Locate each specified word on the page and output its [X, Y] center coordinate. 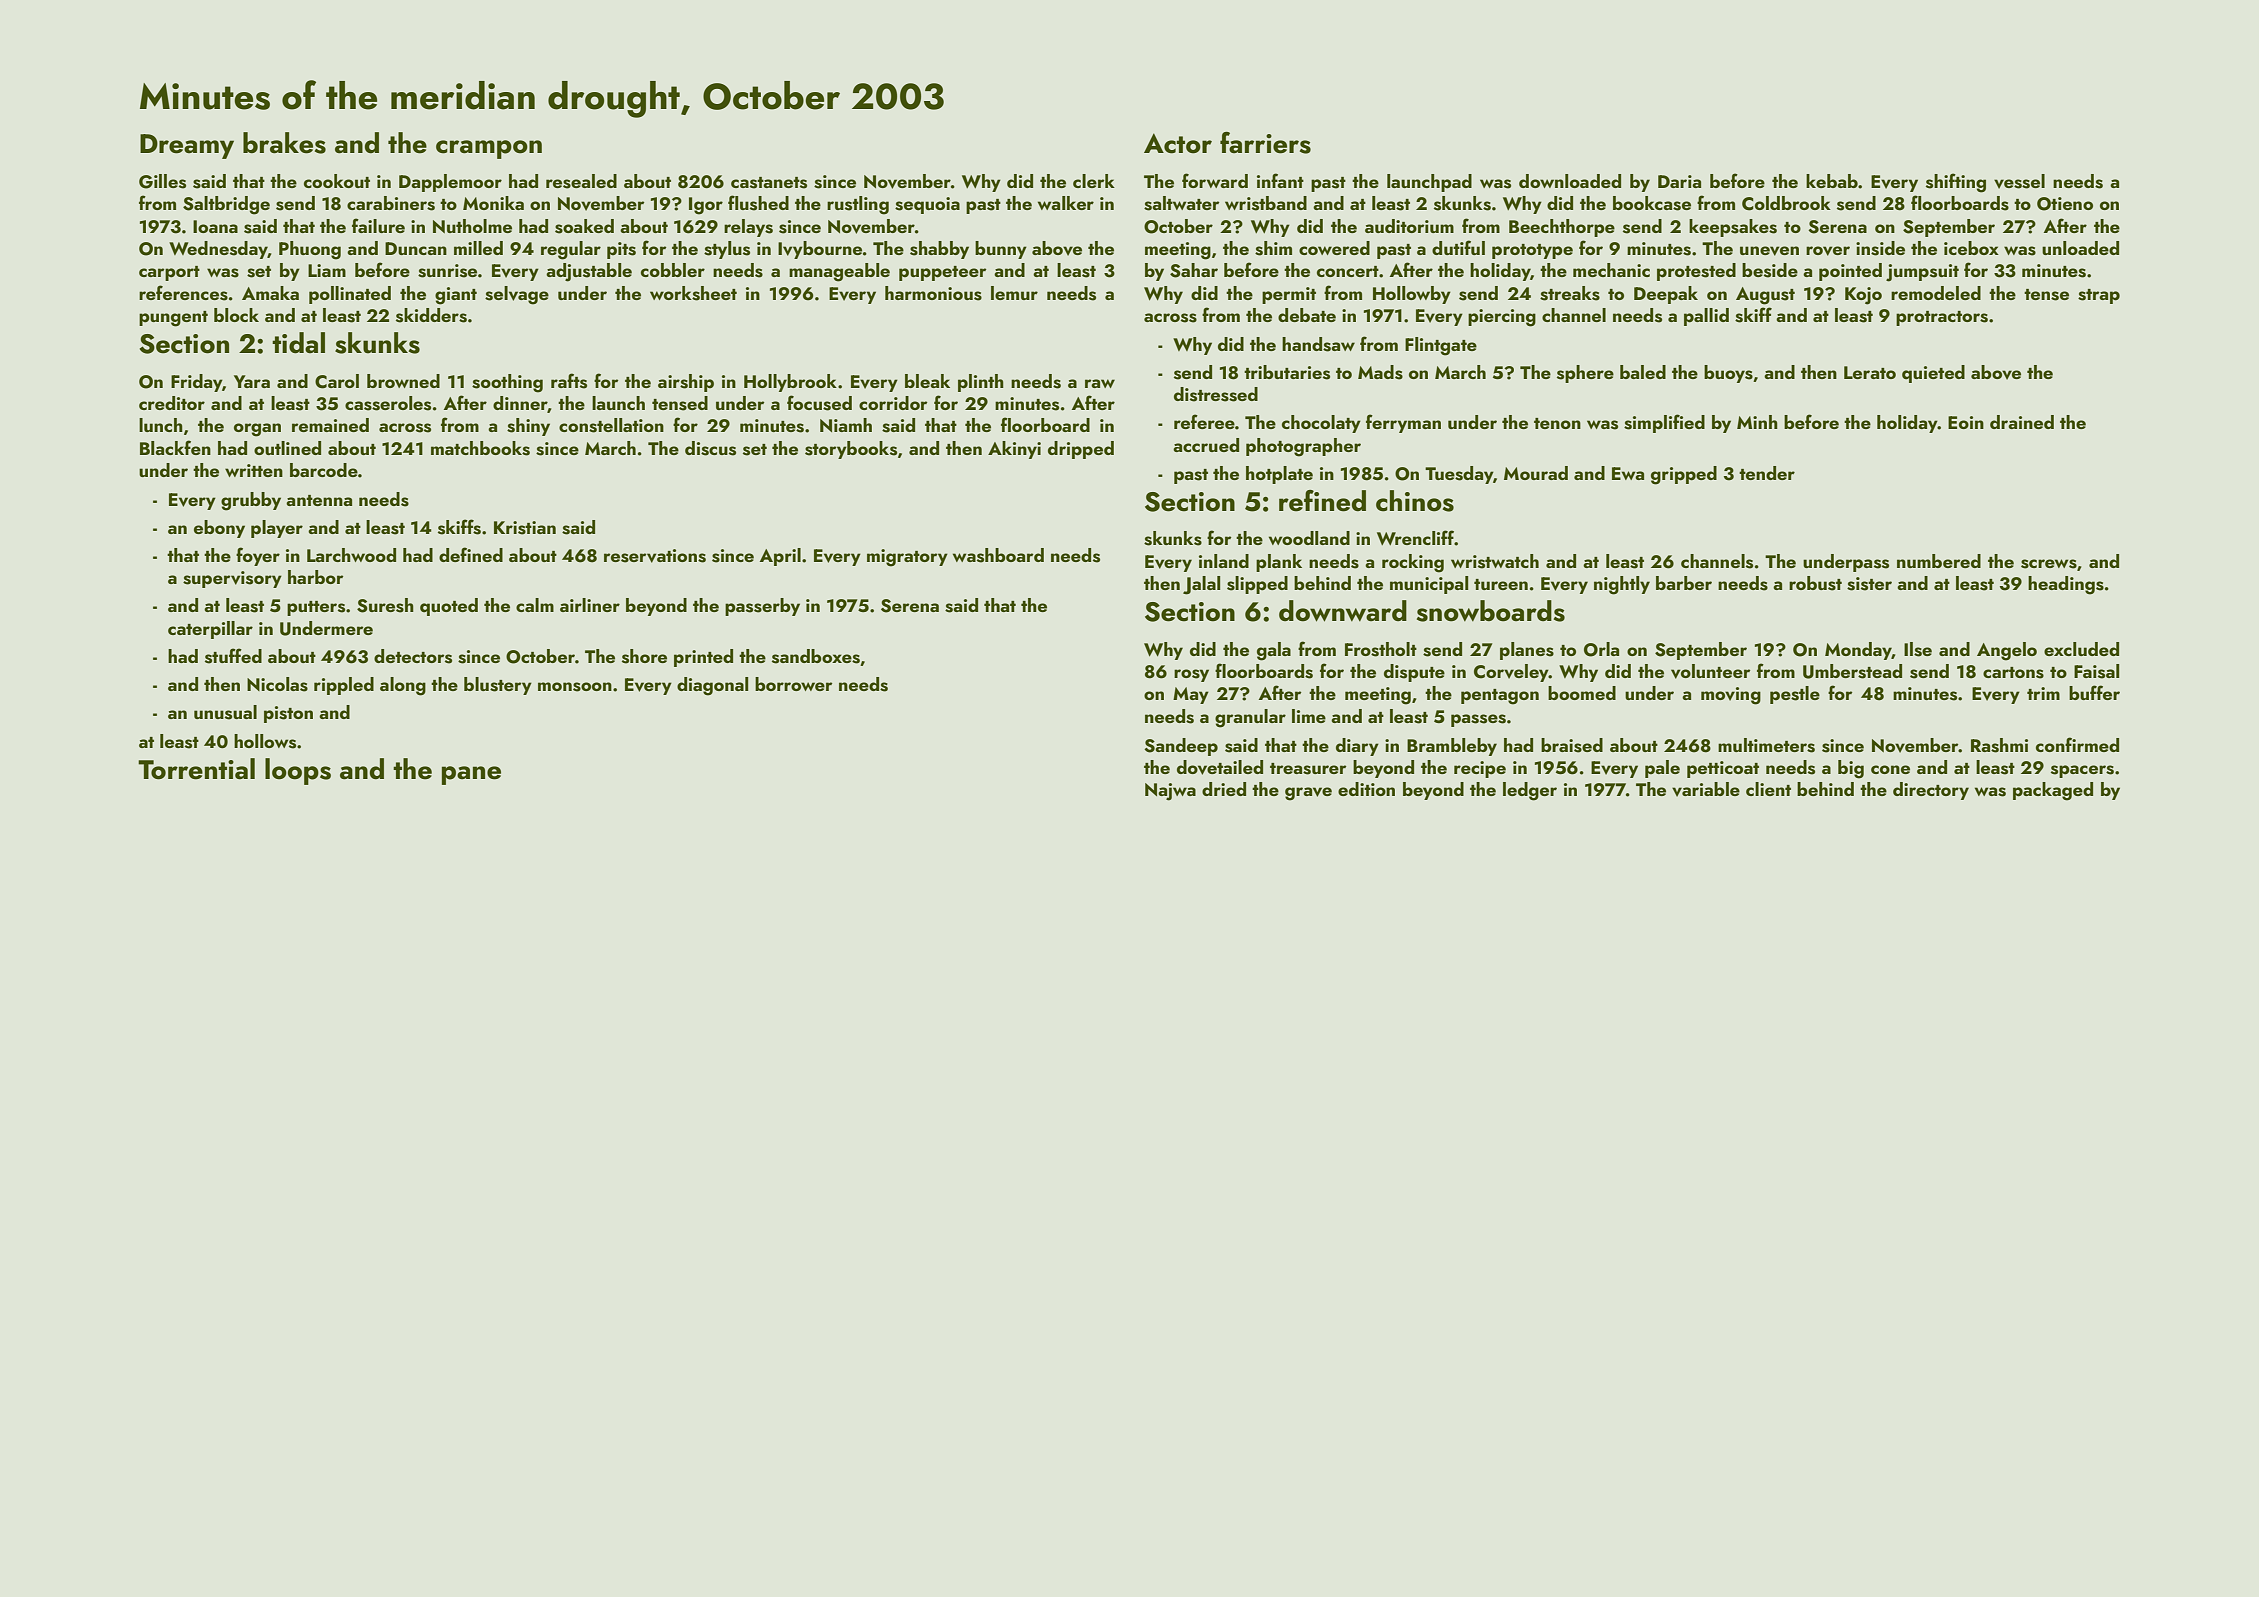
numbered [1939, 561]
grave [1308, 794]
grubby [251, 501]
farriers [1265, 143]
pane [471, 775]
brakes [284, 143]
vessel [2019, 181]
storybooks [851, 450]
